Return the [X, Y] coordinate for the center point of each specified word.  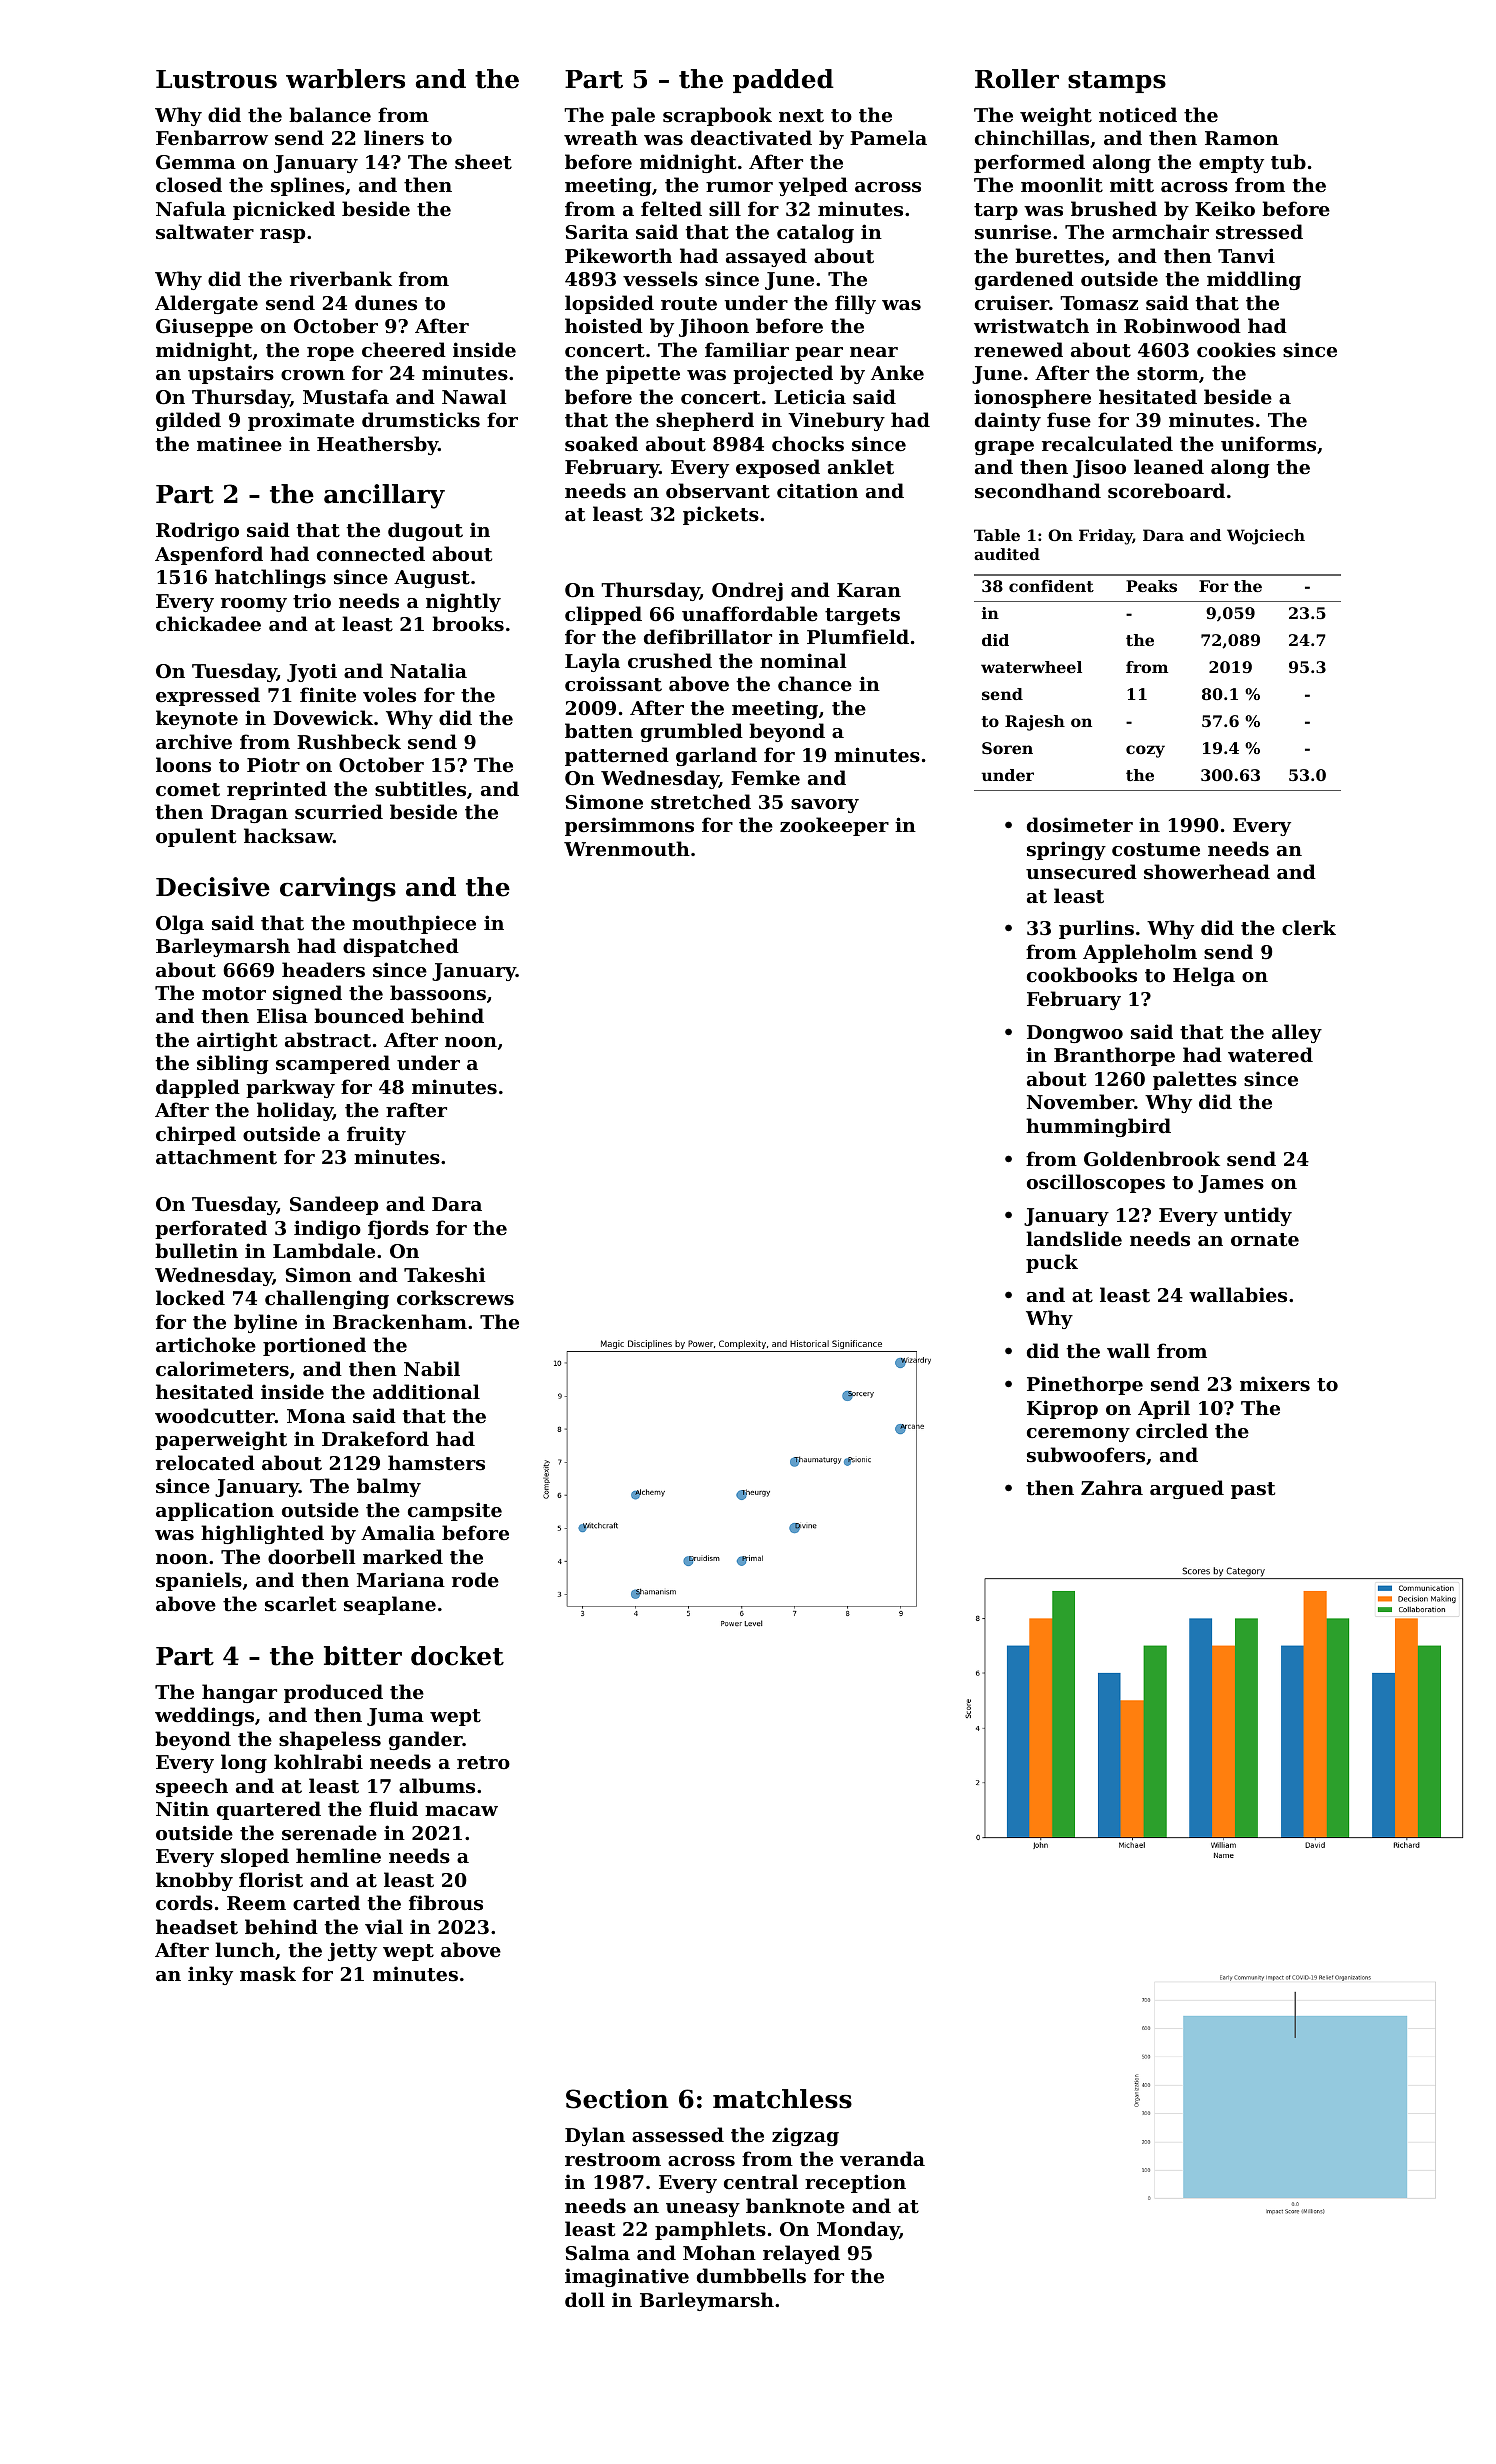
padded [783, 81]
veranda [882, 2158]
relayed [801, 2254]
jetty [352, 1951]
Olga [180, 924]
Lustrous [216, 79]
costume [1156, 850]
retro [483, 1762]
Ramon [1242, 138]
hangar [239, 1693]
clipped [603, 615]
